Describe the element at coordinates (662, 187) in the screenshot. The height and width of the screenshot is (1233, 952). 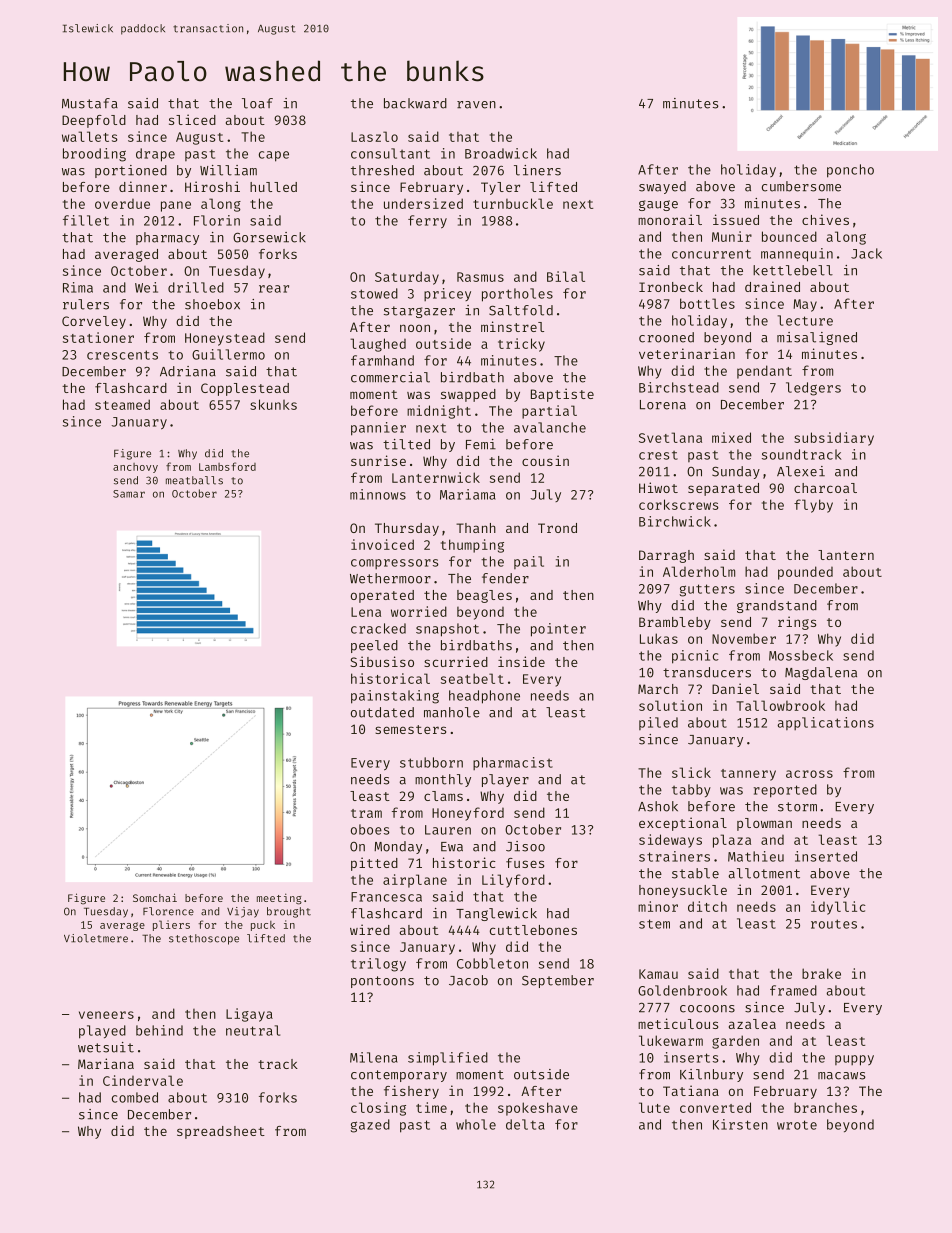
I see `swayed` at that location.
